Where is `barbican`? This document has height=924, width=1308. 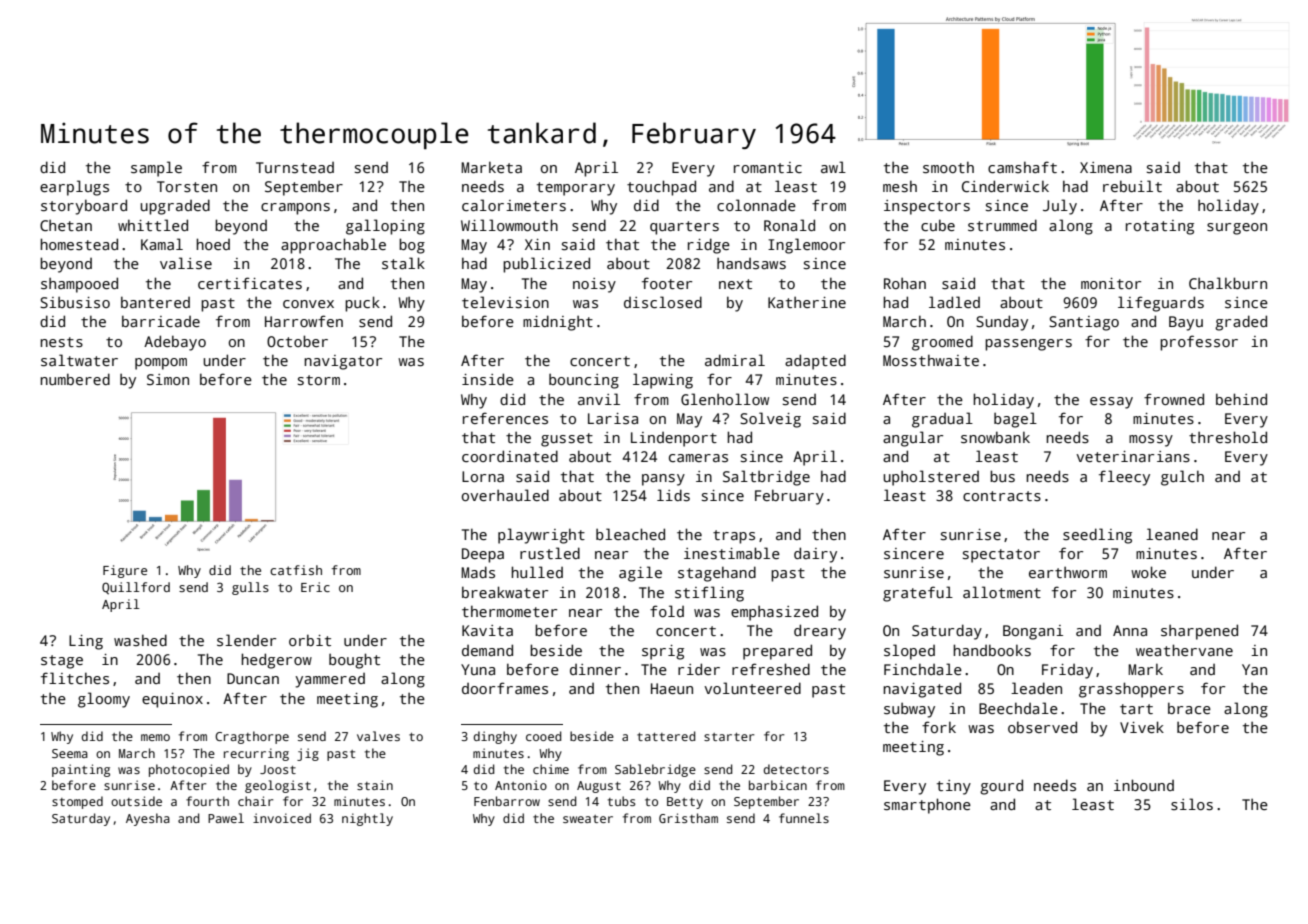 barbican is located at coordinates (778, 785).
